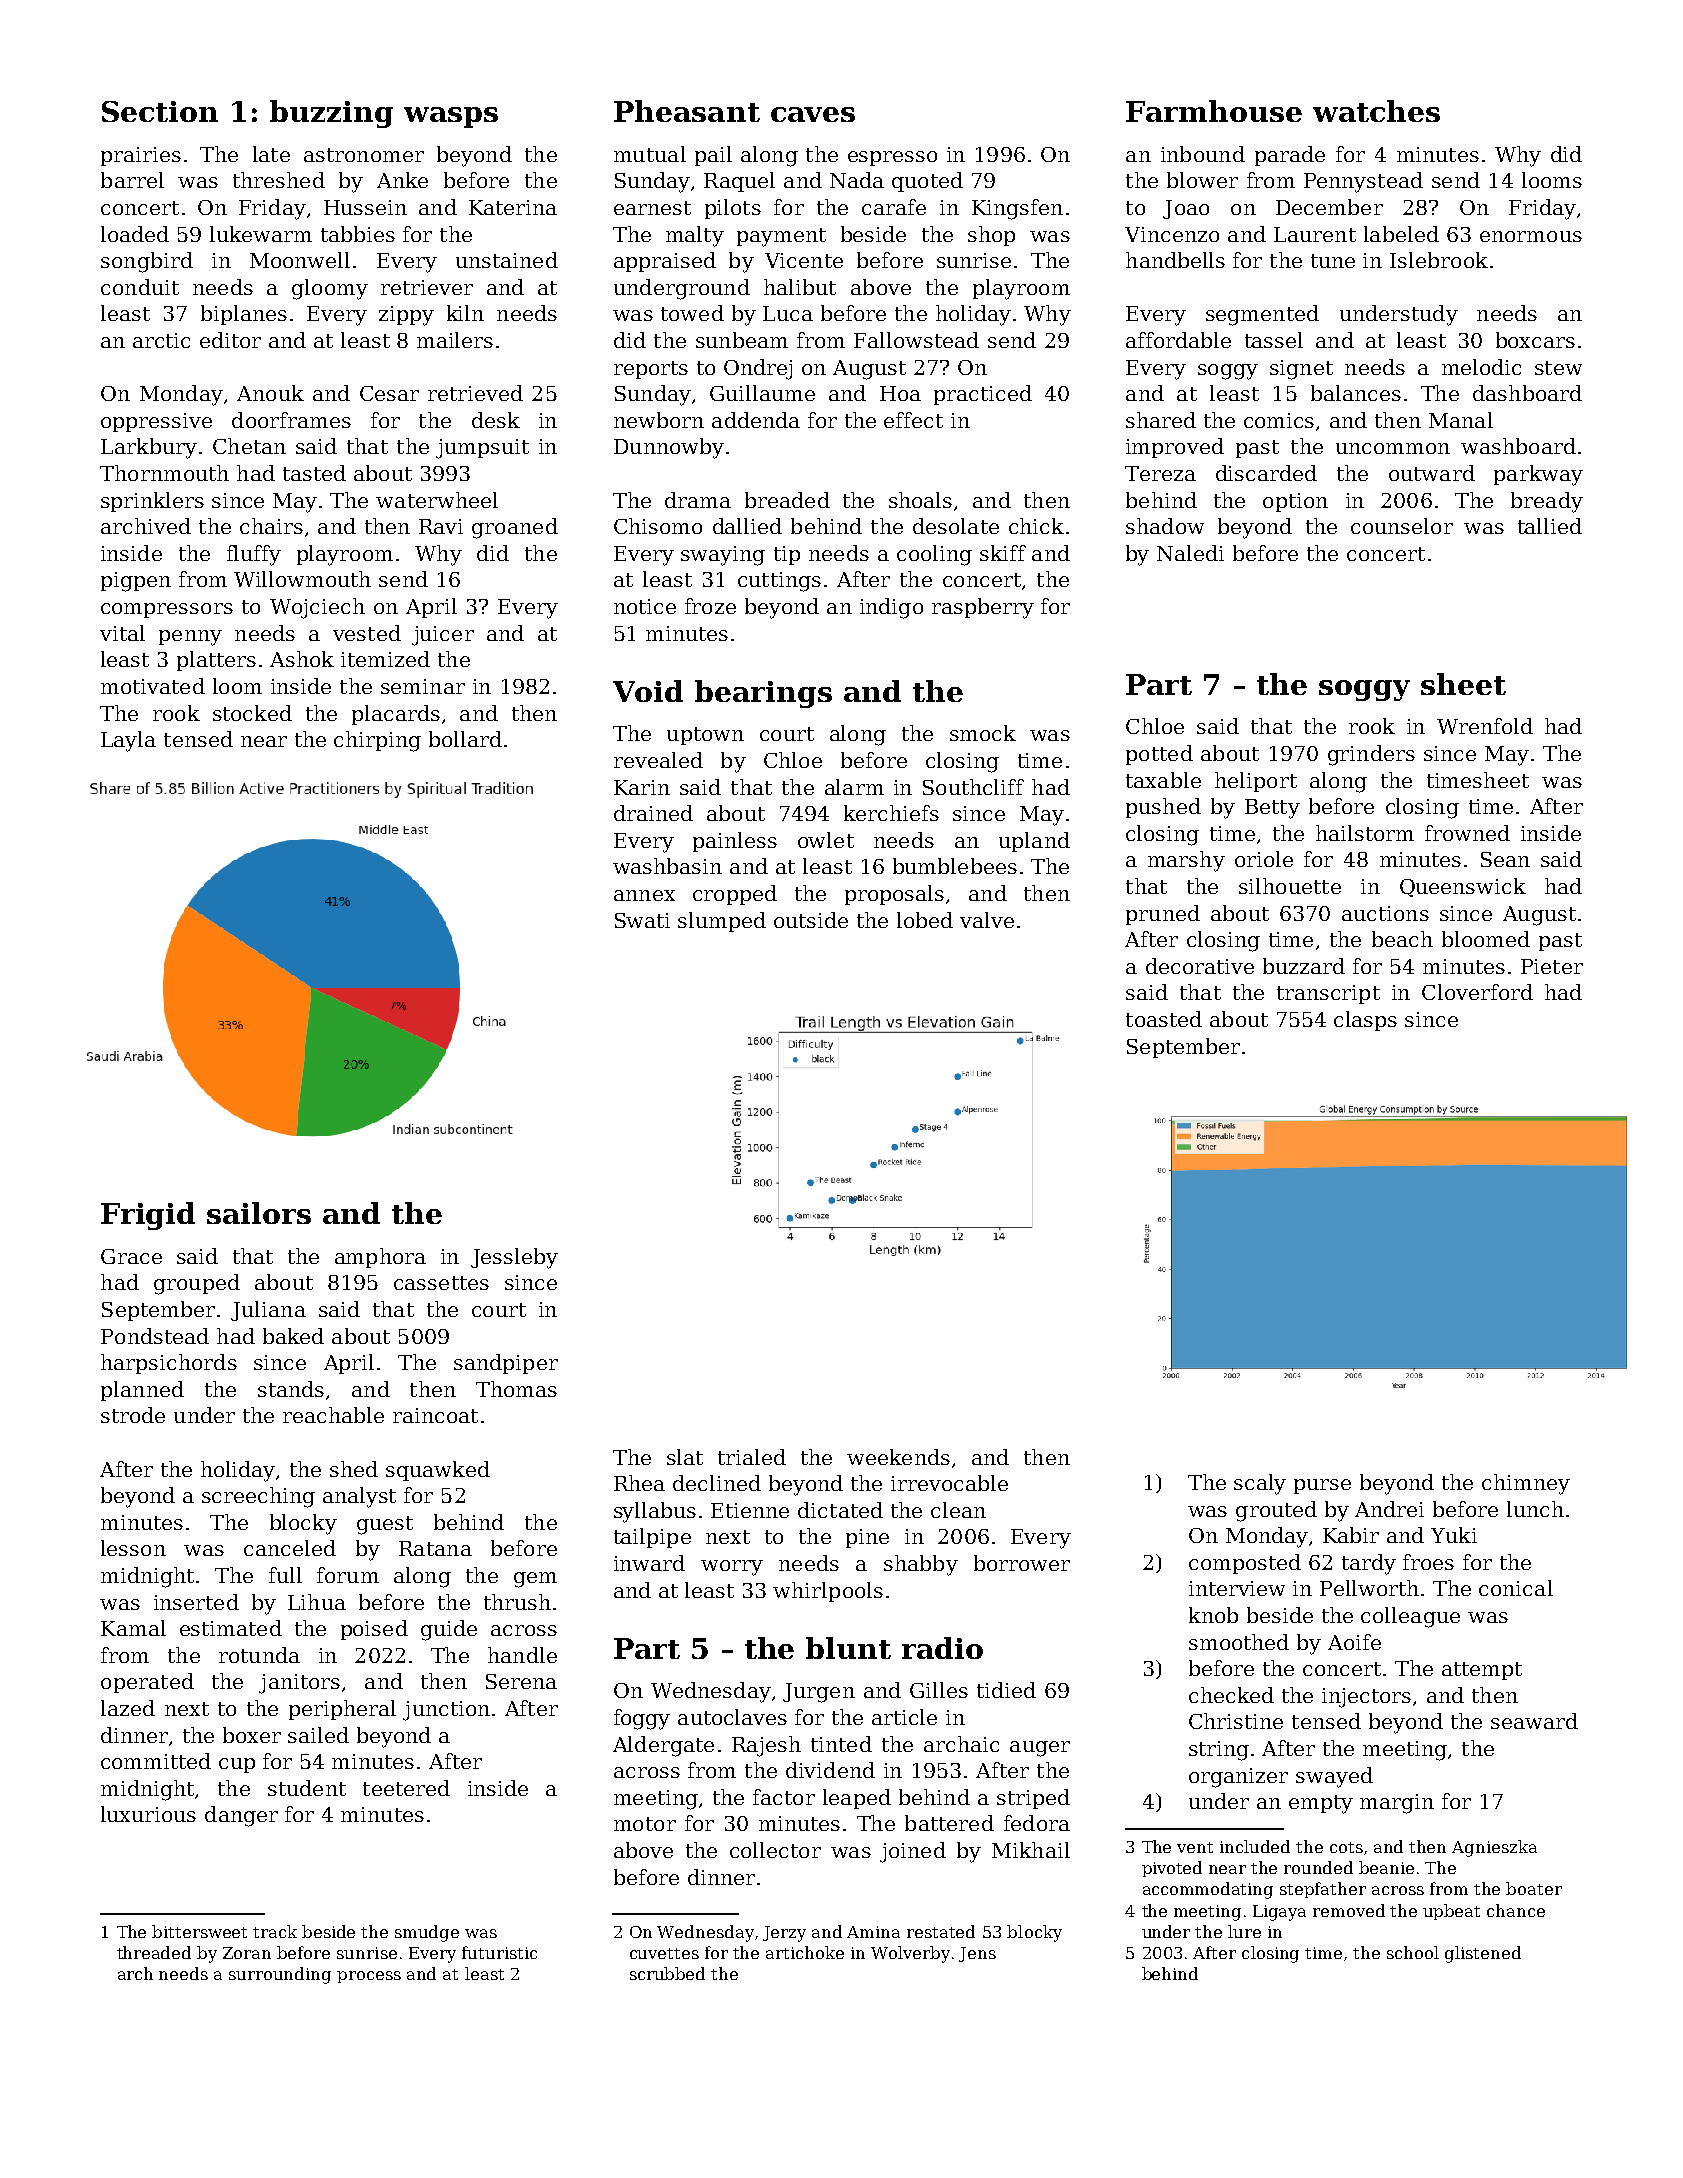 This screenshot has width=1683, height=2178. I want to click on glistened, so click(1483, 1954).
